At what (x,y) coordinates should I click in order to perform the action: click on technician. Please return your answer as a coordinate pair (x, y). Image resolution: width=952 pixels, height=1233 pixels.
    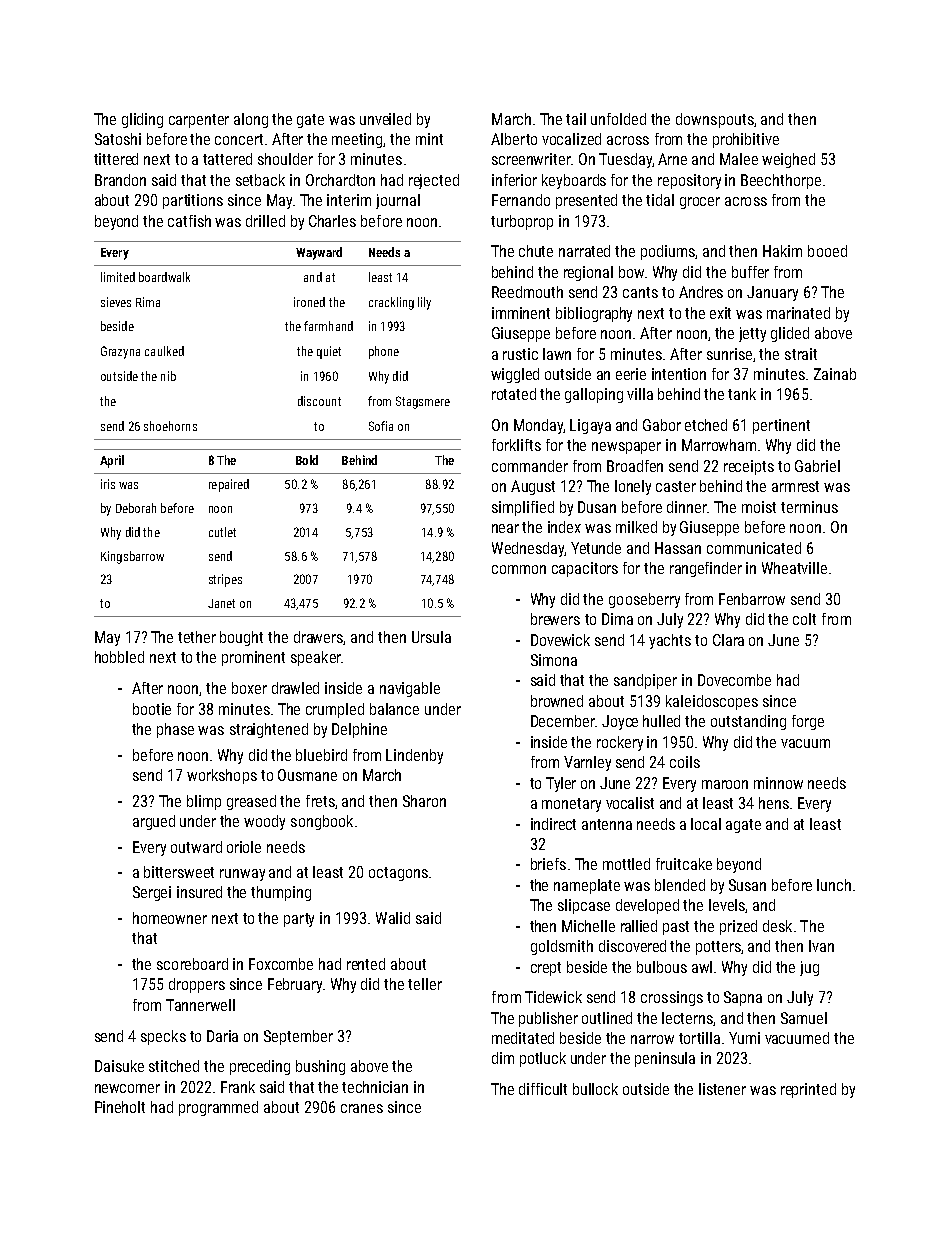
    Looking at the image, I should click on (375, 1087).
